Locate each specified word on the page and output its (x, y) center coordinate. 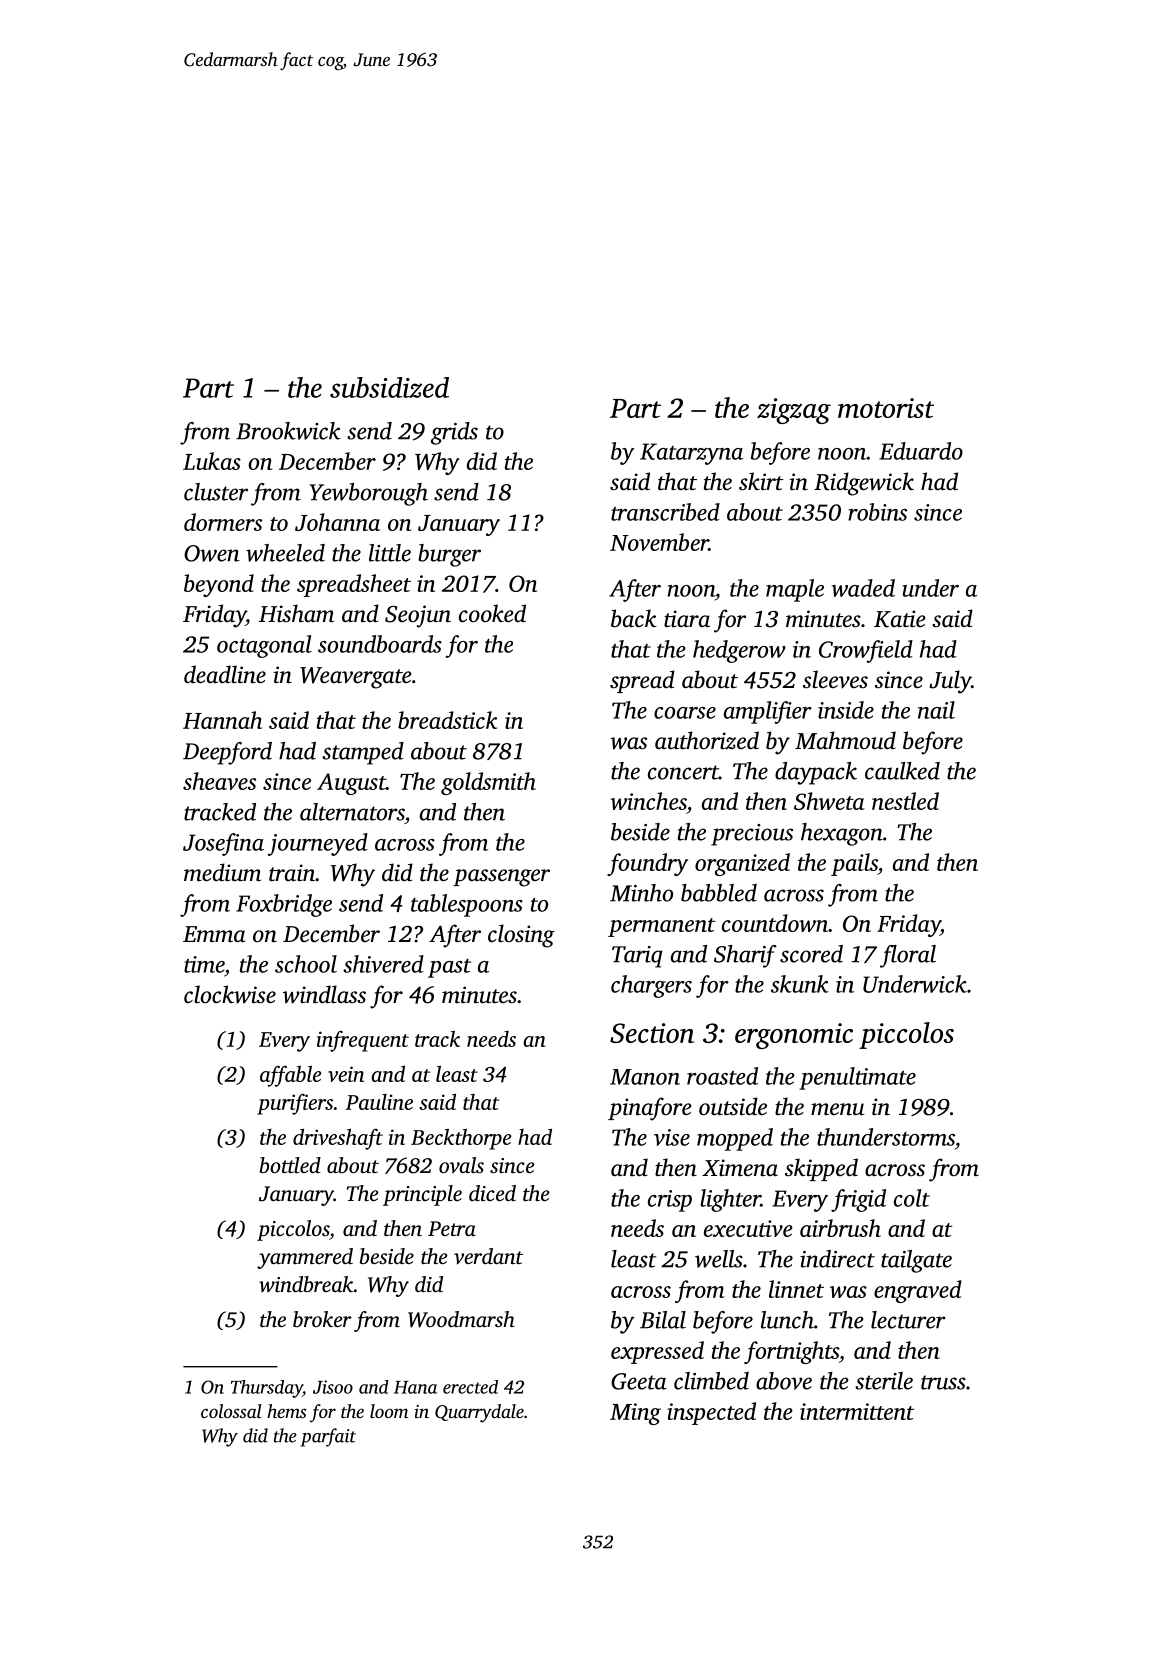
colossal (231, 1411)
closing (521, 936)
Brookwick (288, 431)
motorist (886, 408)
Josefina (223, 844)
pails (854, 864)
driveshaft (338, 1139)
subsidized (389, 387)
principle (422, 1195)
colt (912, 1198)
